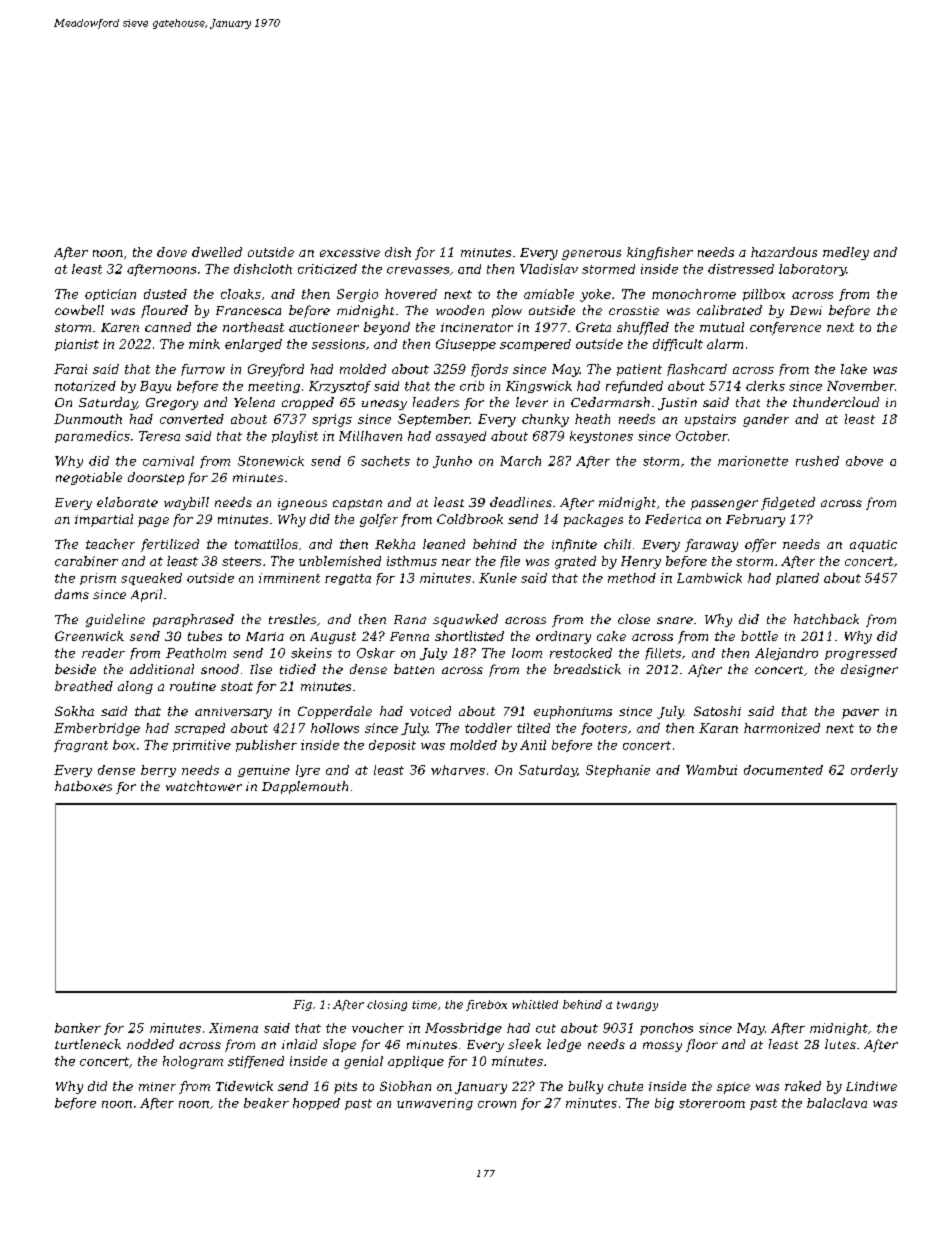 The image size is (952, 1233). What do you see at coordinates (846, 253) in the document?
I see `medley` at bounding box center [846, 253].
